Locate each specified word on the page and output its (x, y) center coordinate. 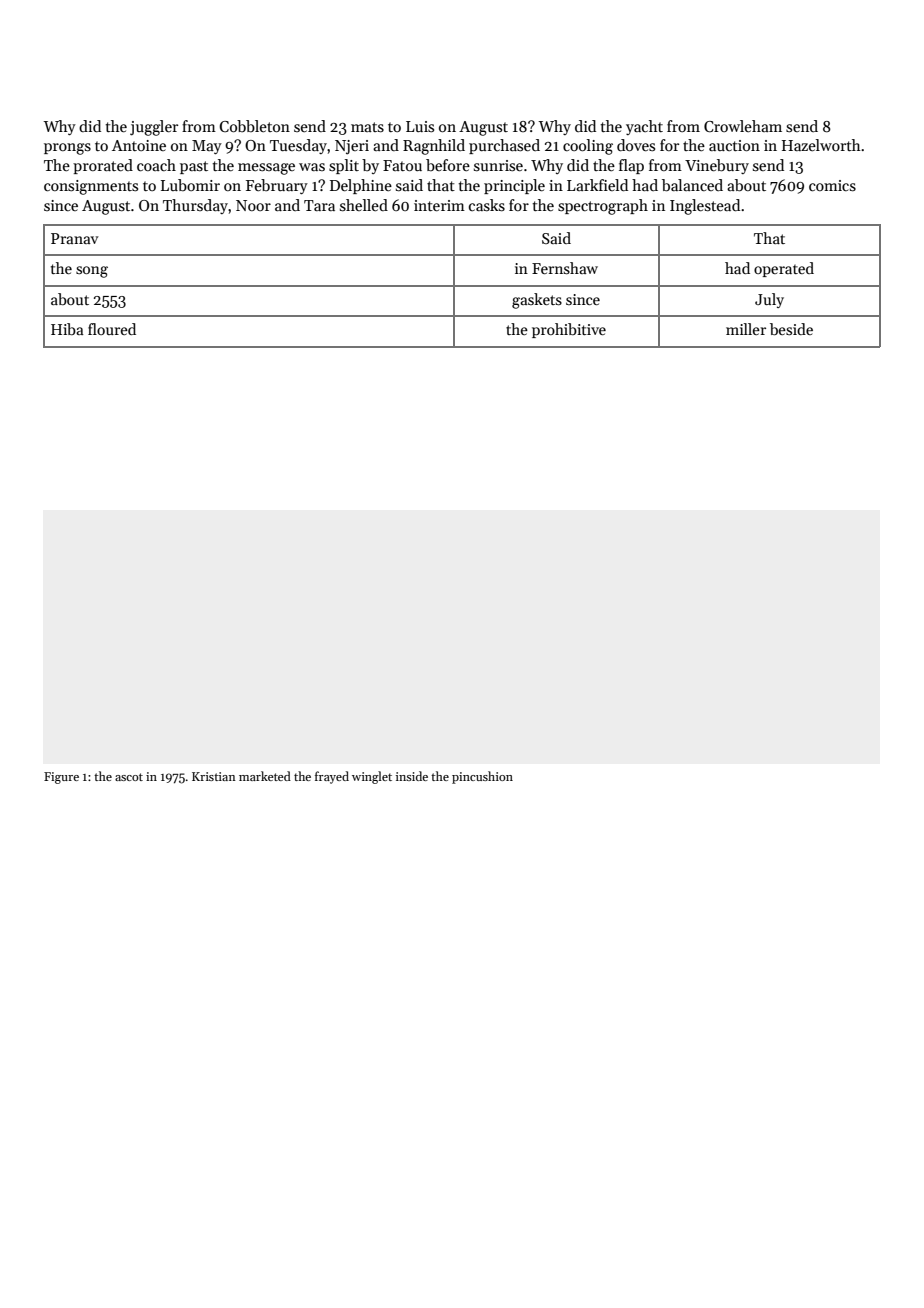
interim (439, 205)
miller (746, 329)
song (92, 272)
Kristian (214, 776)
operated (784, 269)
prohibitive (569, 330)
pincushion (482, 777)
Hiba (67, 329)
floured (112, 329)
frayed (332, 777)
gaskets (537, 301)
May (207, 147)
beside (791, 329)
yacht (644, 127)
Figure (61, 778)
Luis (420, 126)
